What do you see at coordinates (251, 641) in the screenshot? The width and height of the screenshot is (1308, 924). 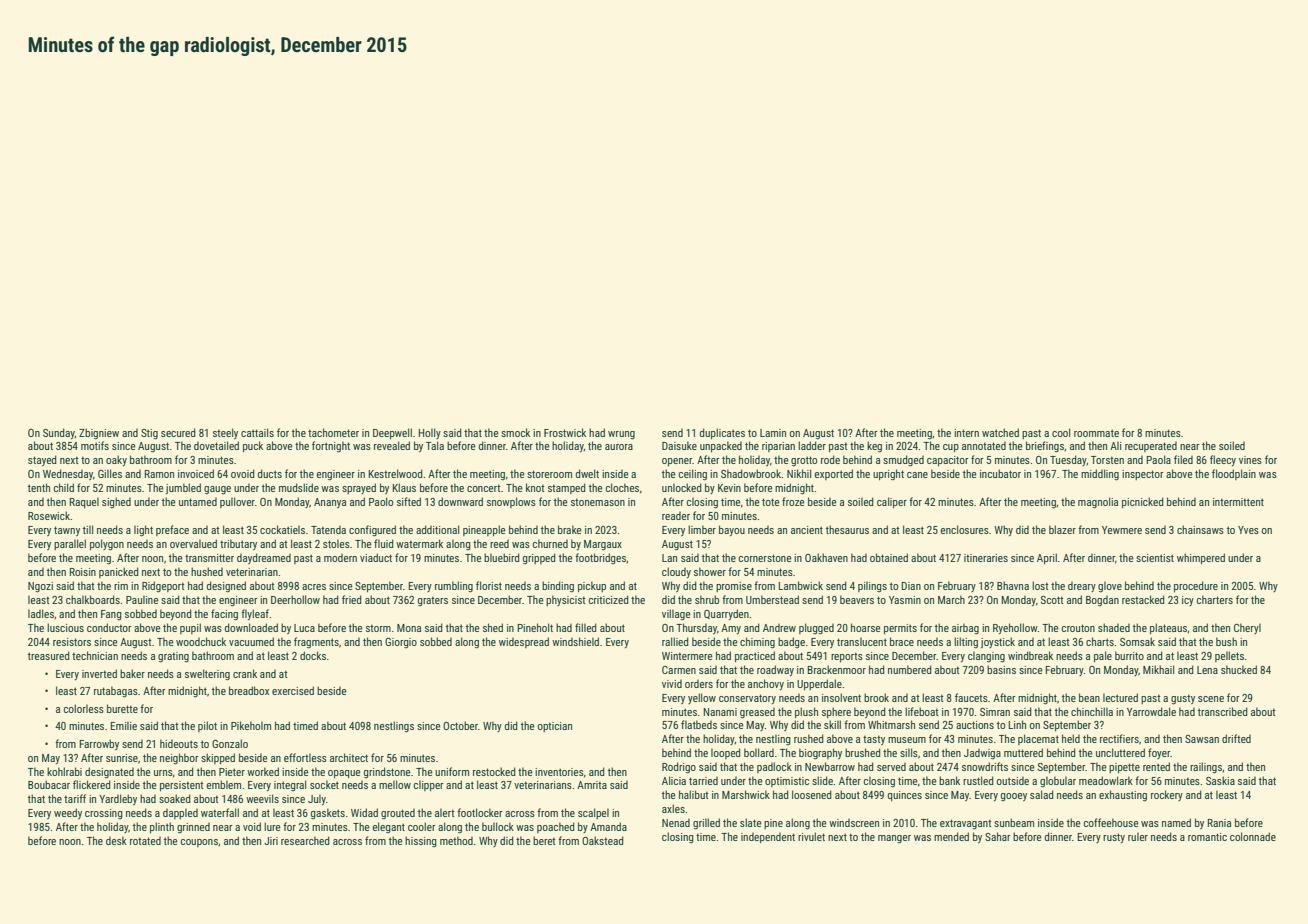 I see `vacuumed` at bounding box center [251, 641].
